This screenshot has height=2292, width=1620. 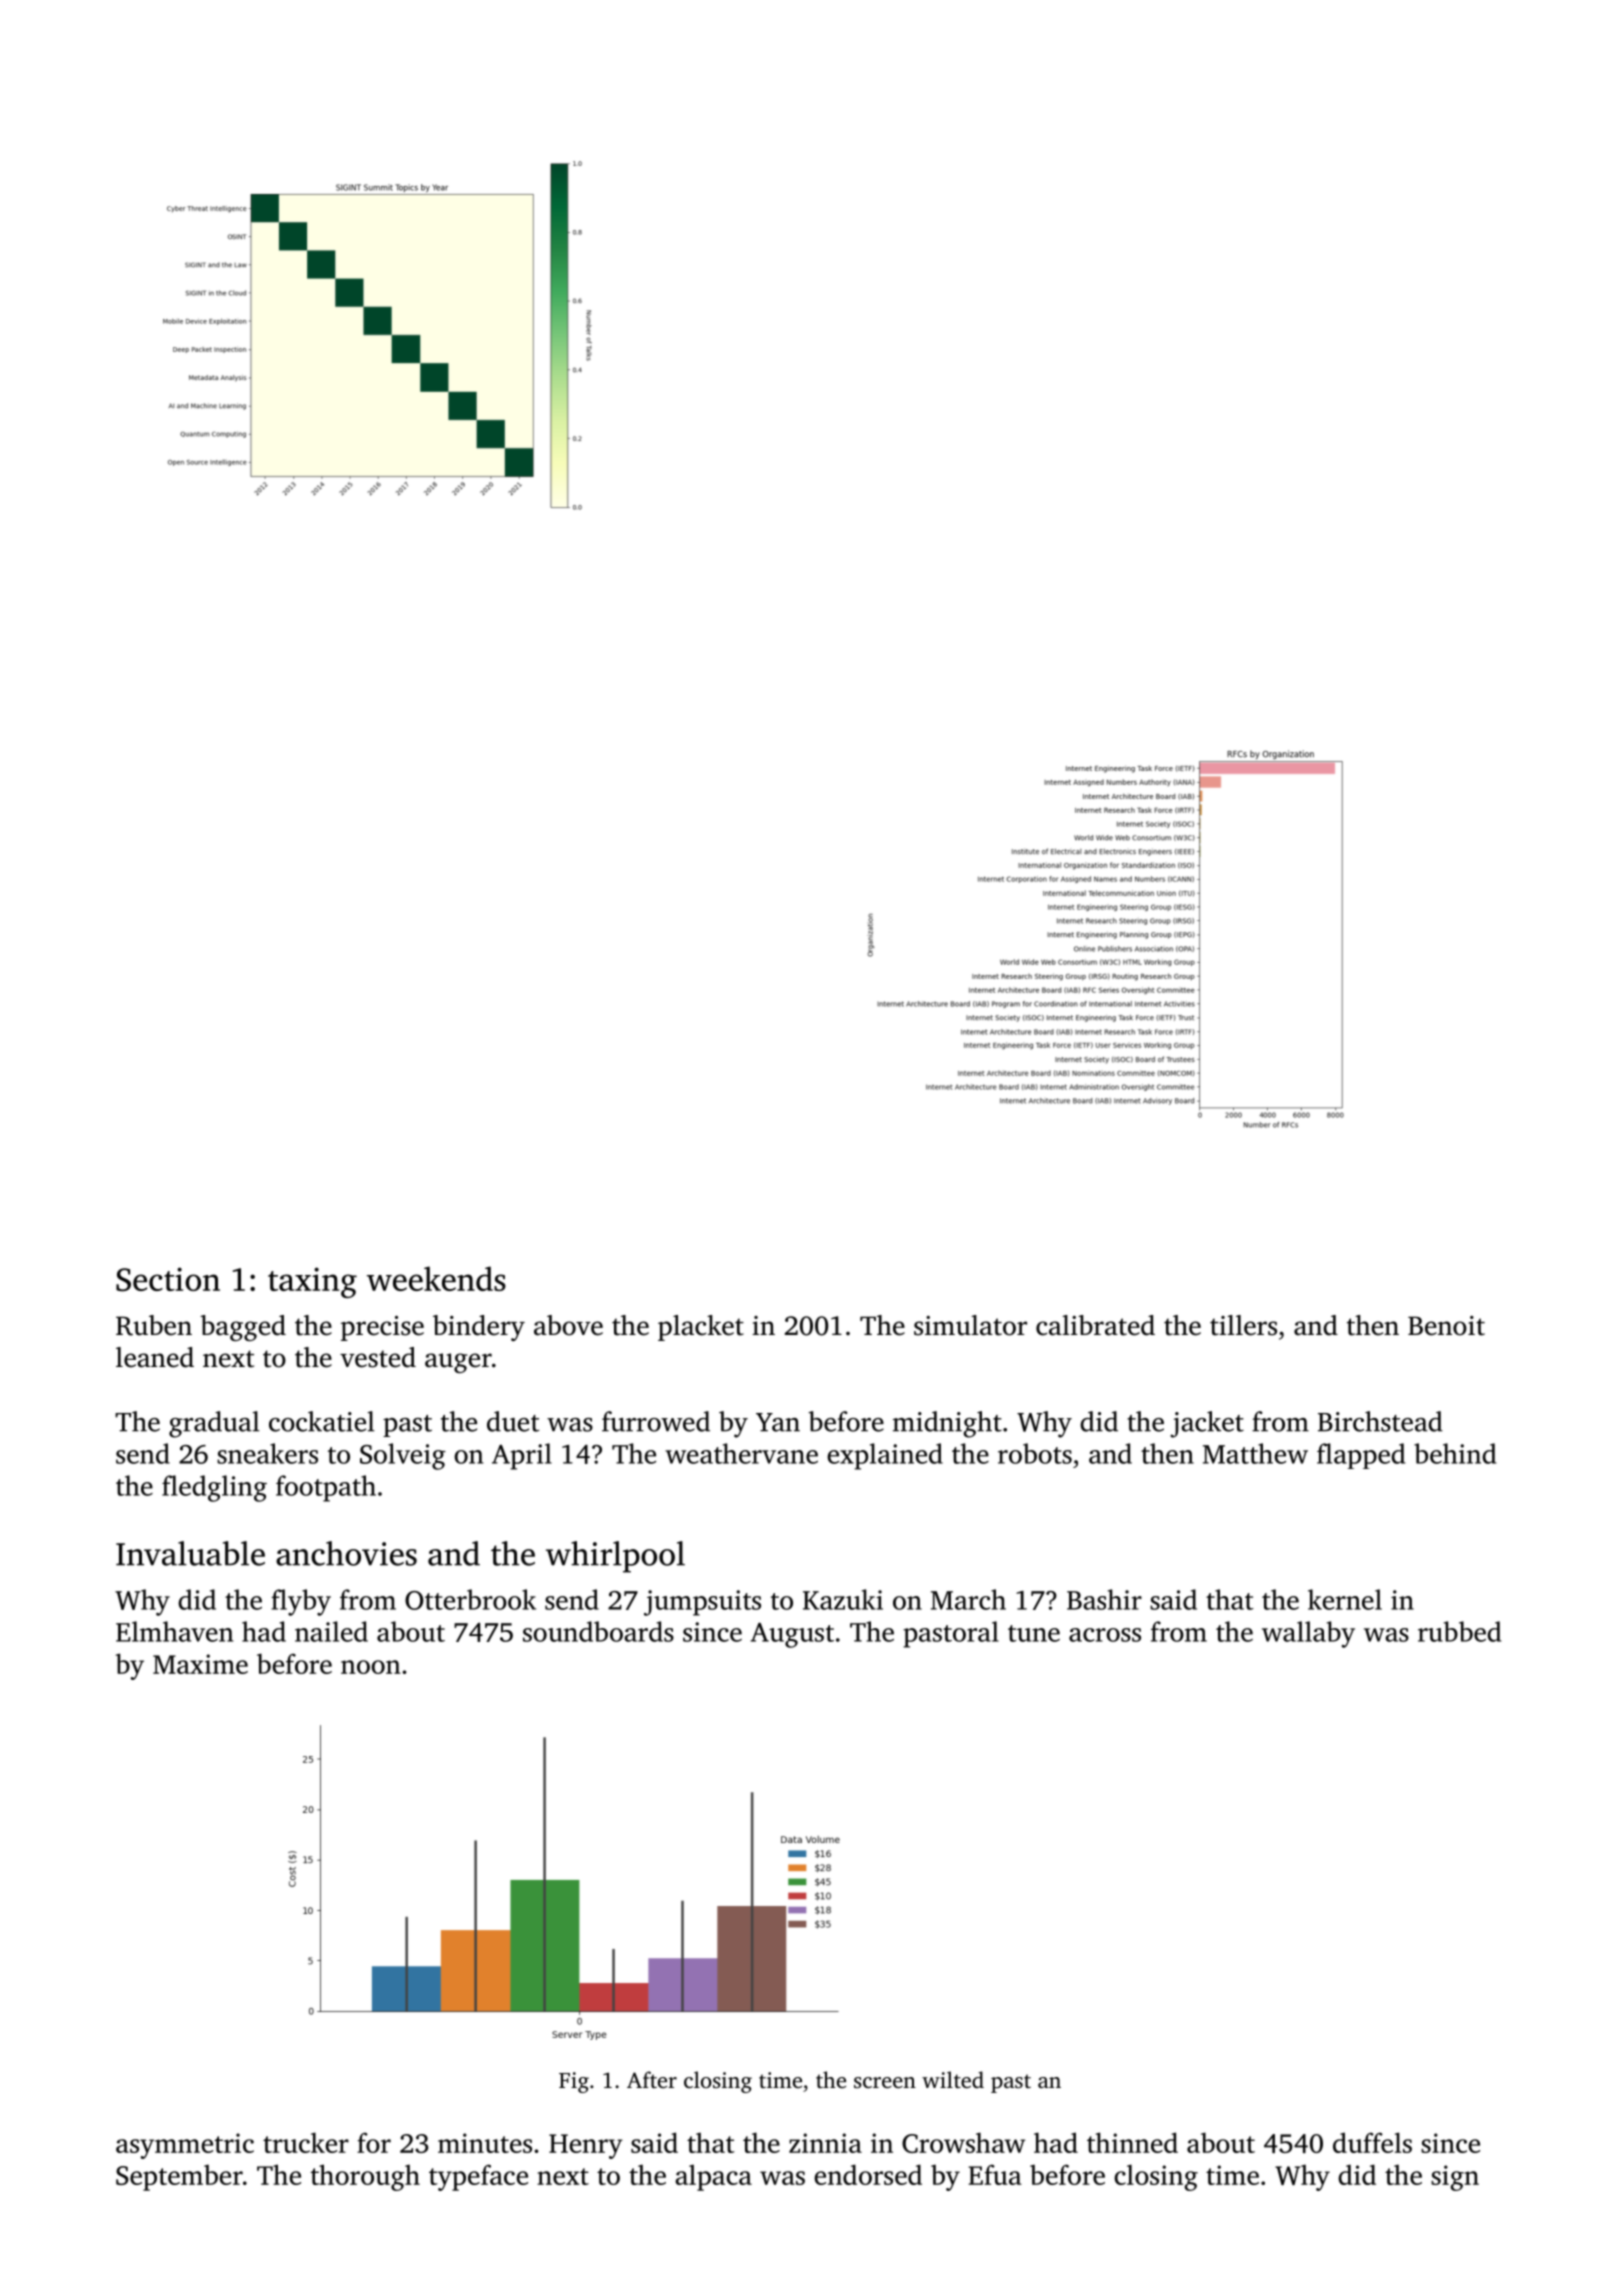 What do you see at coordinates (1308, 1634) in the screenshot?
I see `wallaby` at bounding box center [1308, 1634].
